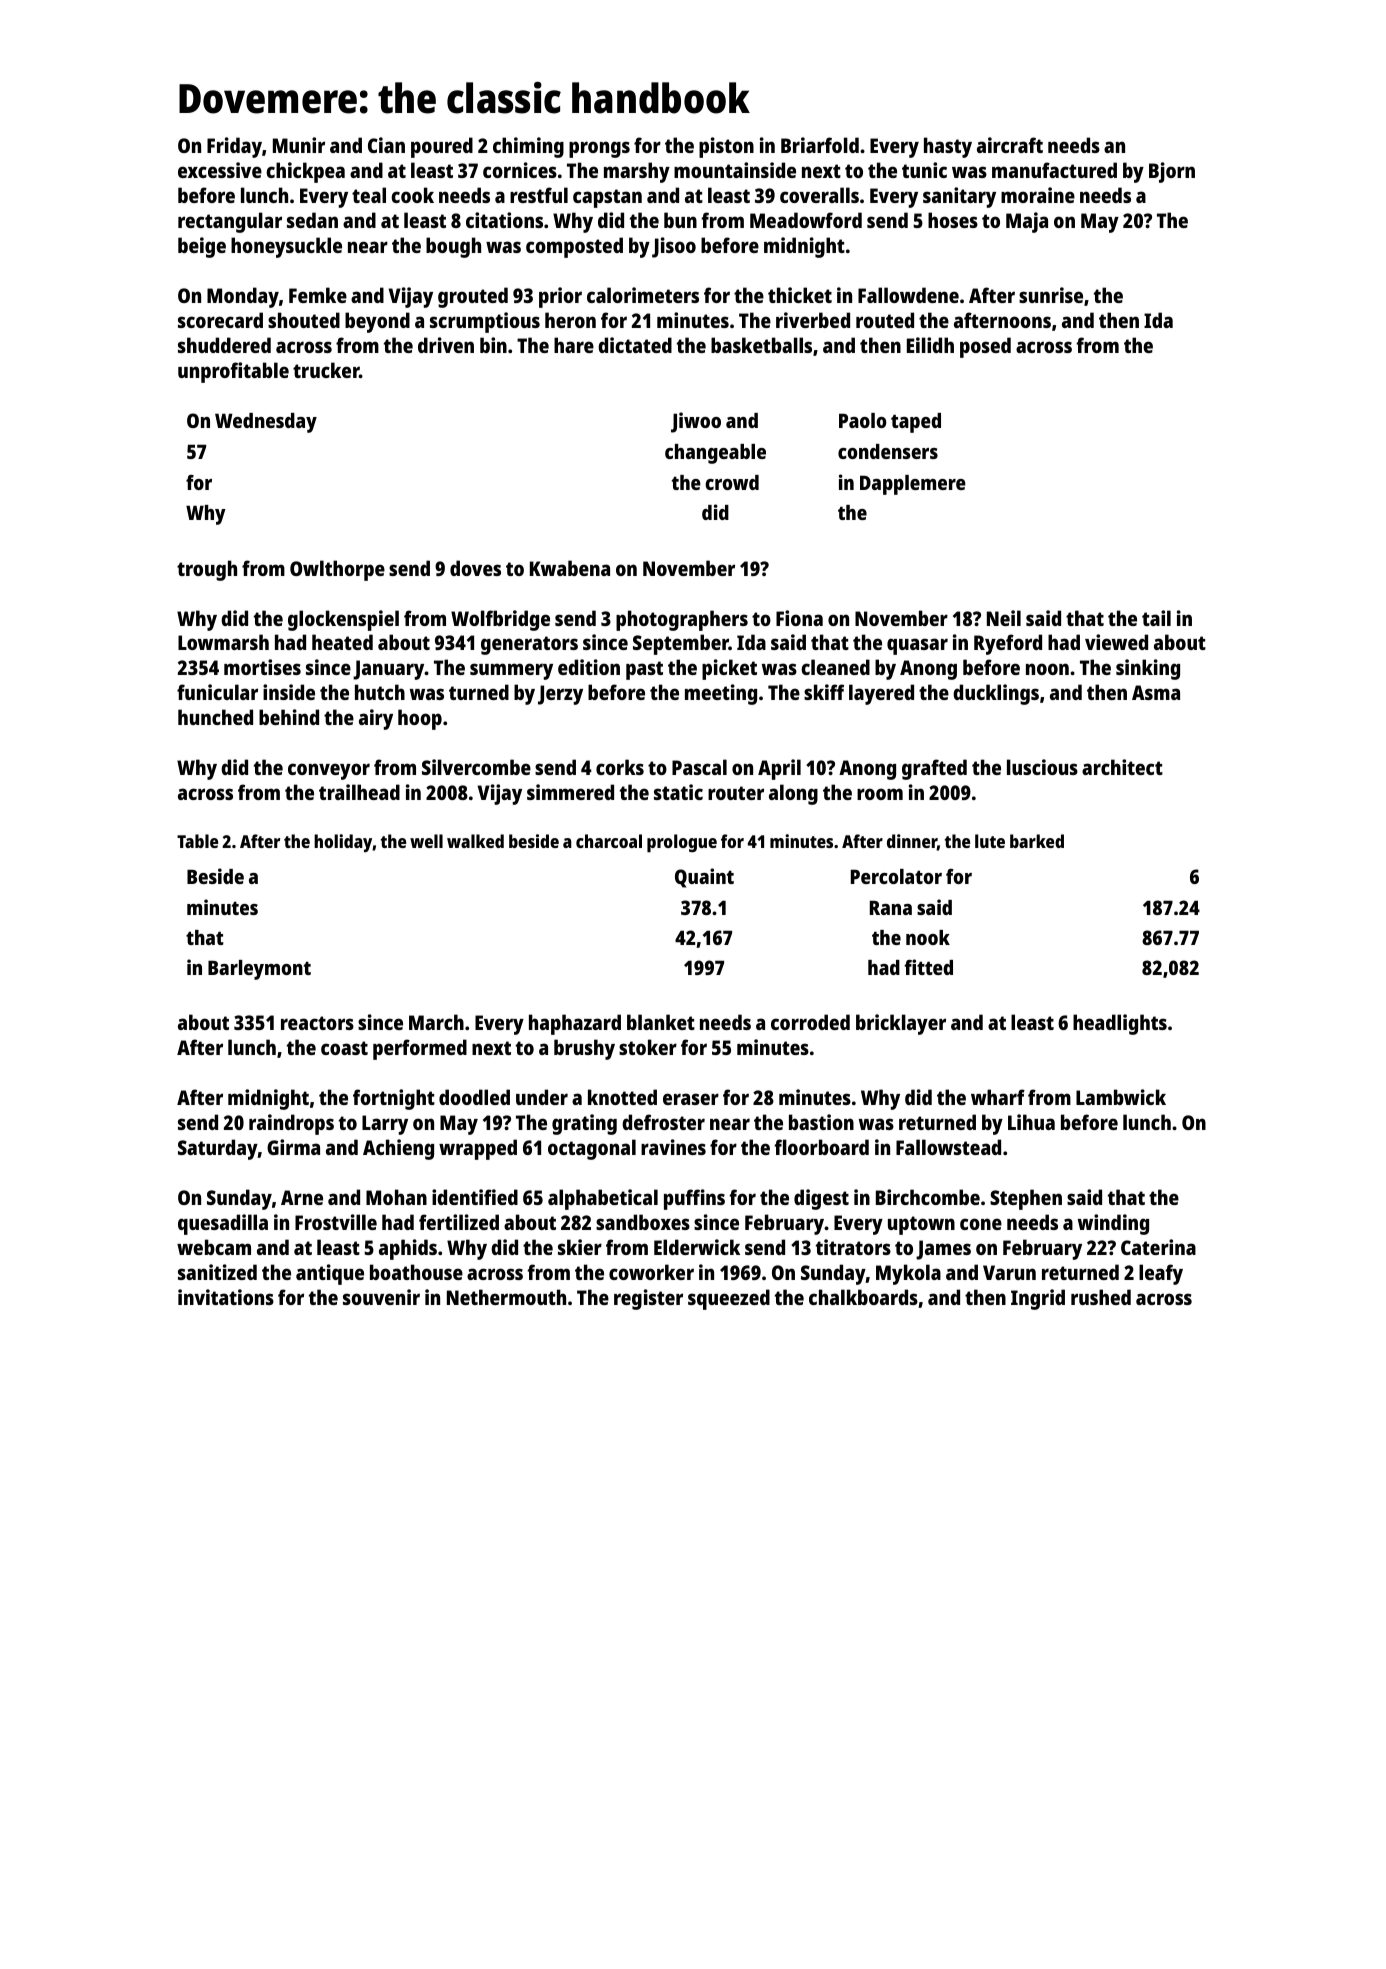 The image size is (1386, 1969). I want to click on Mohan, so click(396, 1197).
